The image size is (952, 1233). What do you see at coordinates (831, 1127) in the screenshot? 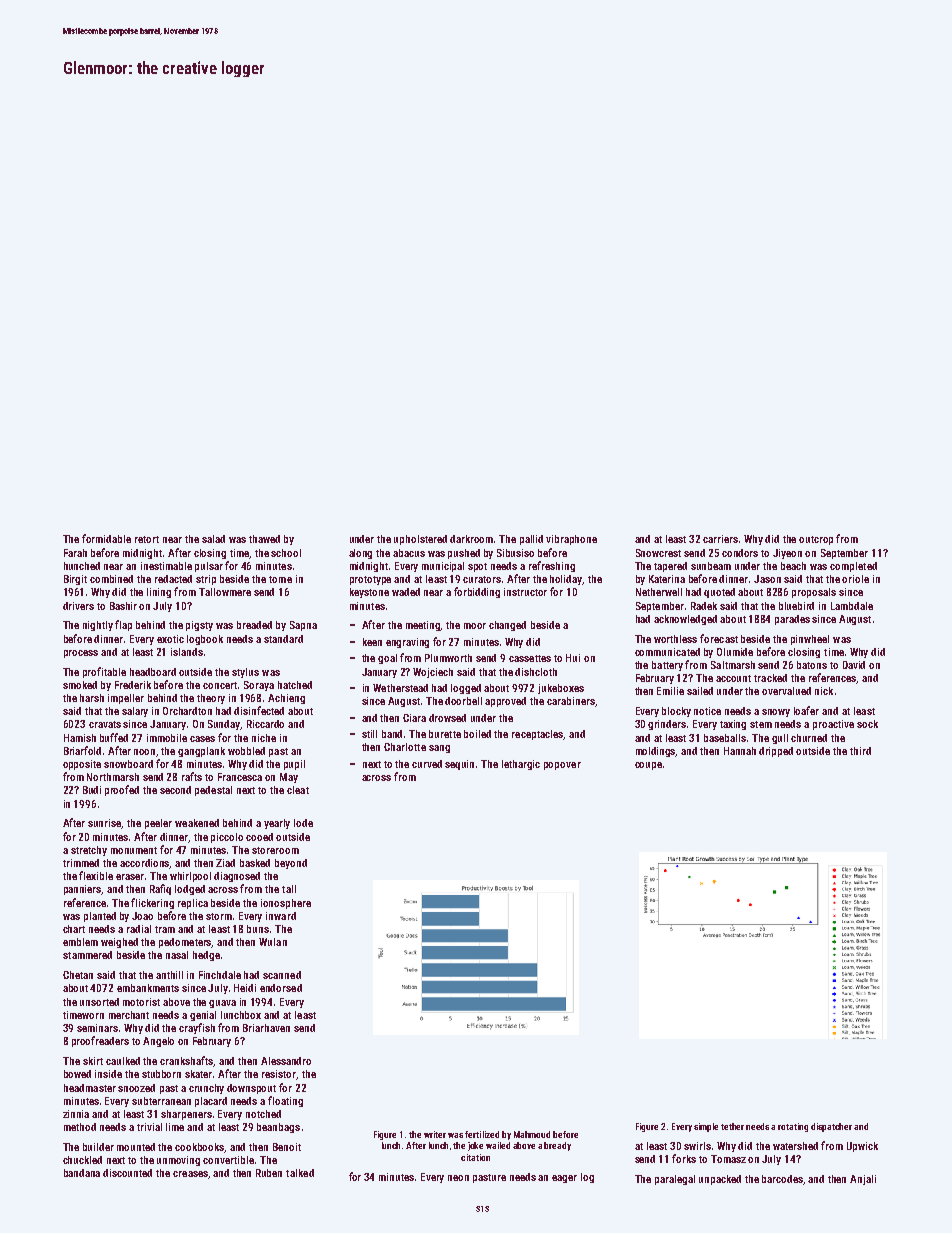
I see `dispatcher` at bounding box center [831, 1127].
